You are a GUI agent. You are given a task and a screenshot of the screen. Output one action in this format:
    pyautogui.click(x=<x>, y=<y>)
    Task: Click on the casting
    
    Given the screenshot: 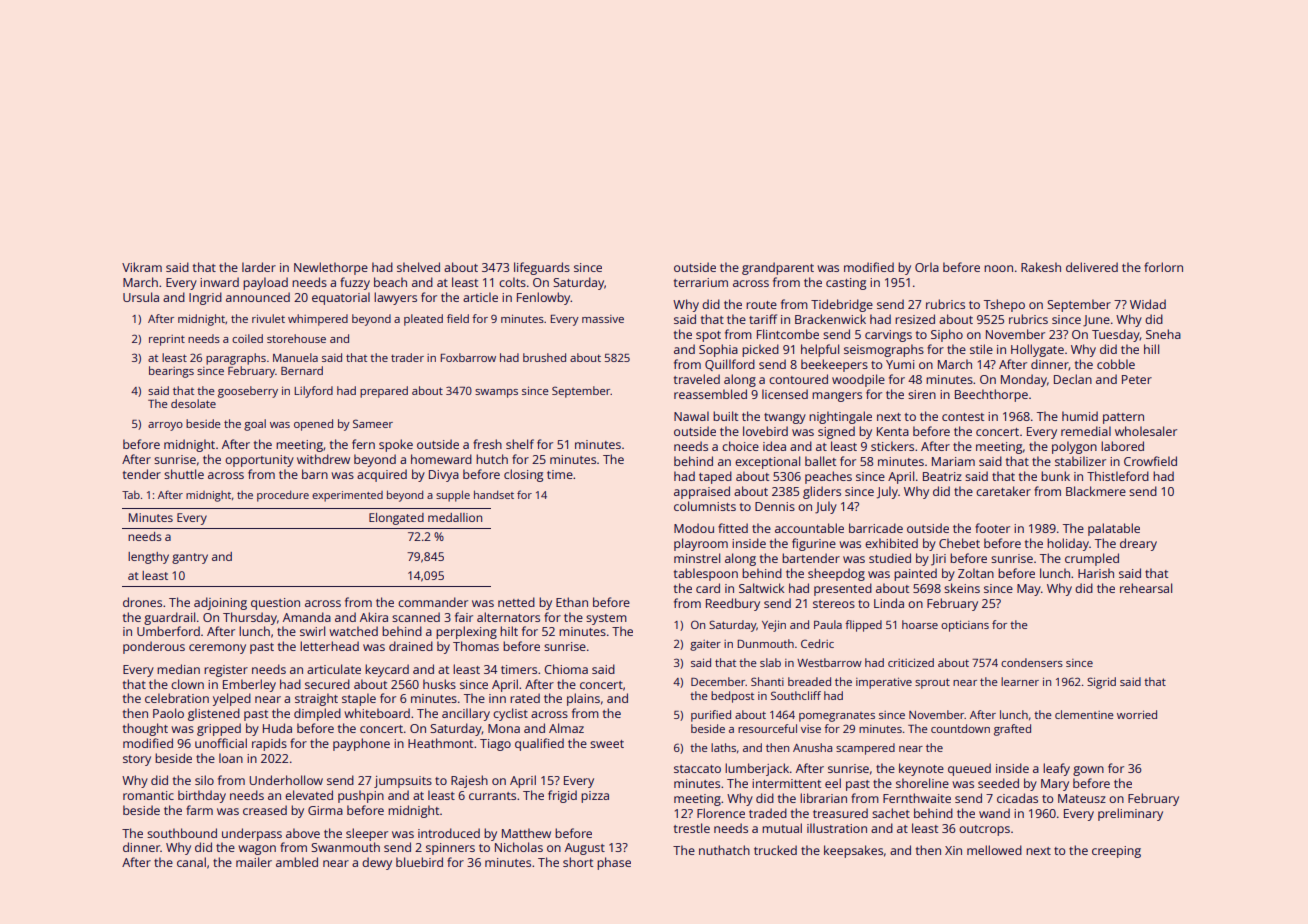 What is the action you would take?
    pyautogui.click(x=846, y=284)
